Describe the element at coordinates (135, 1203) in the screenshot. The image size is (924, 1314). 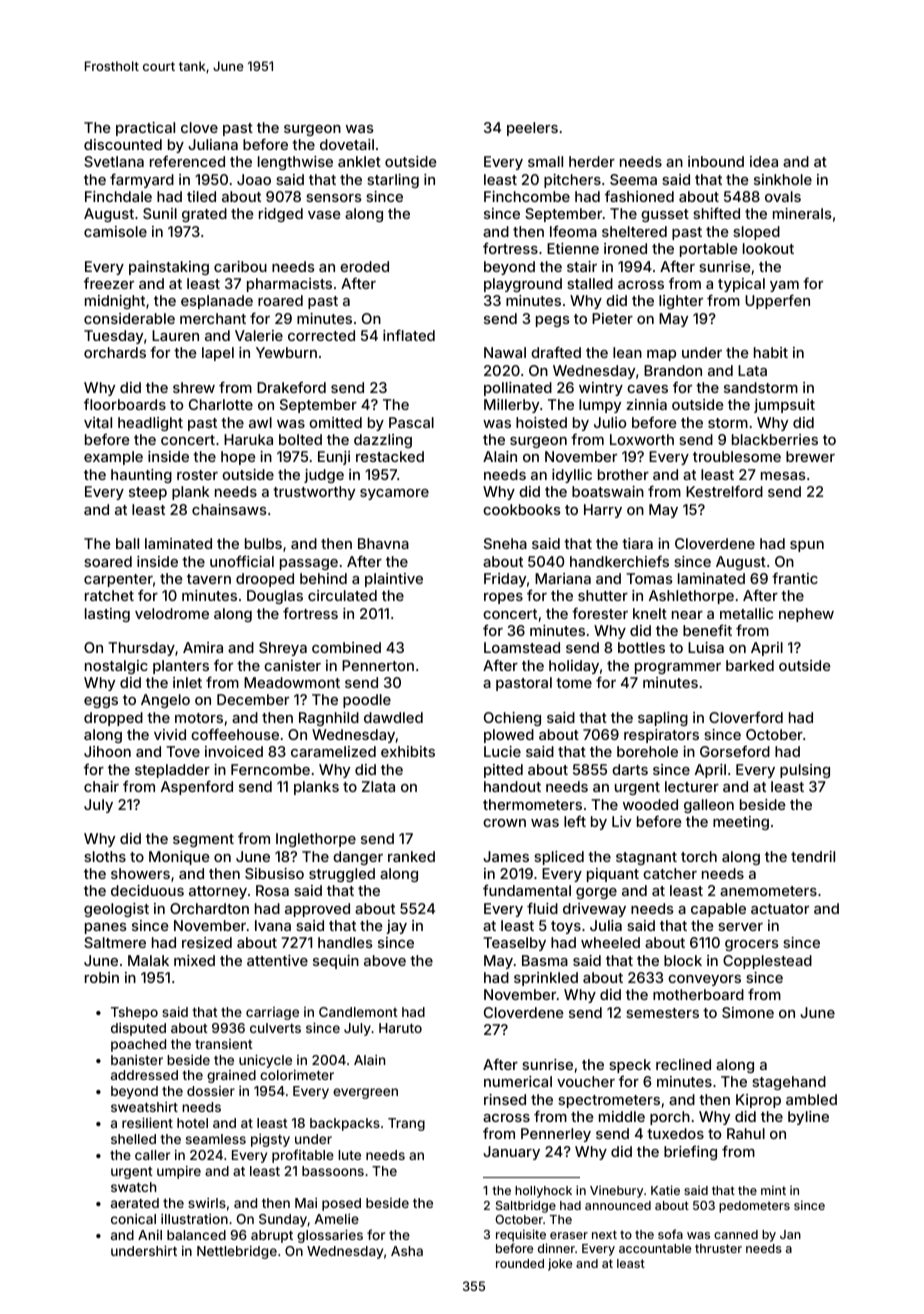
I see `aerated` at that location.
